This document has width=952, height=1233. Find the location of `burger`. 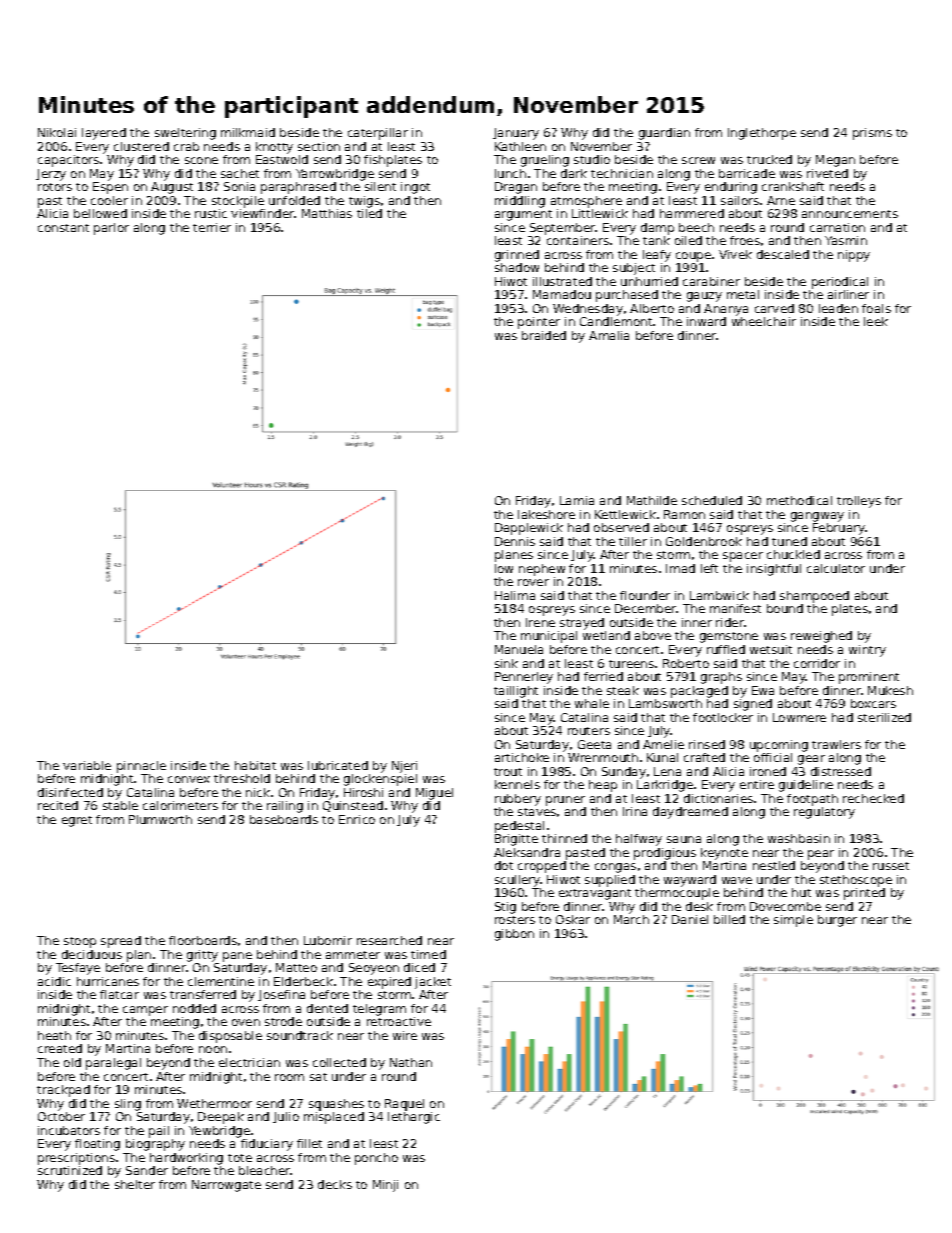

burger is located at coordinates (837, 921).
